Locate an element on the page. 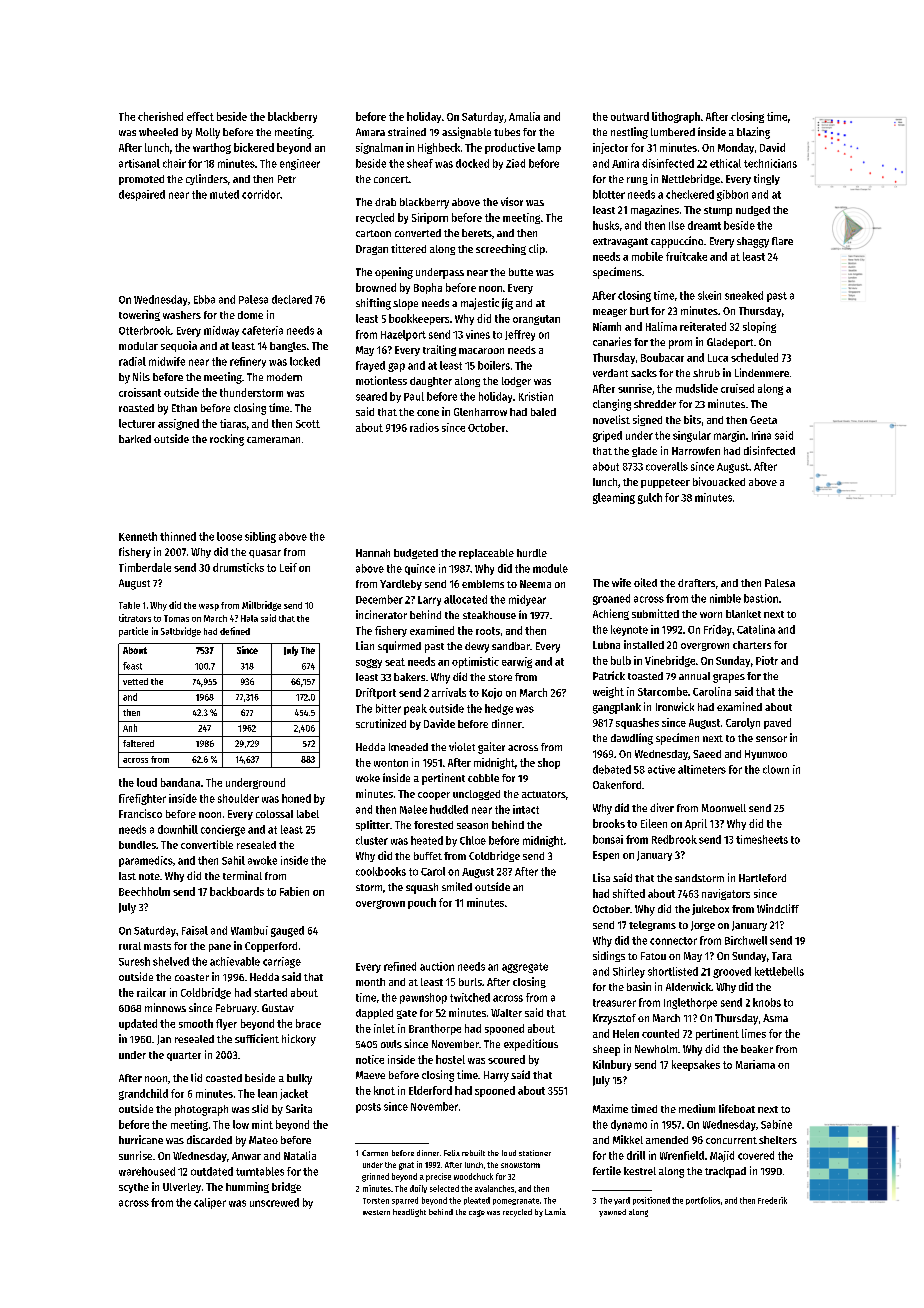  bastion is located at coordinates (761, 598).
